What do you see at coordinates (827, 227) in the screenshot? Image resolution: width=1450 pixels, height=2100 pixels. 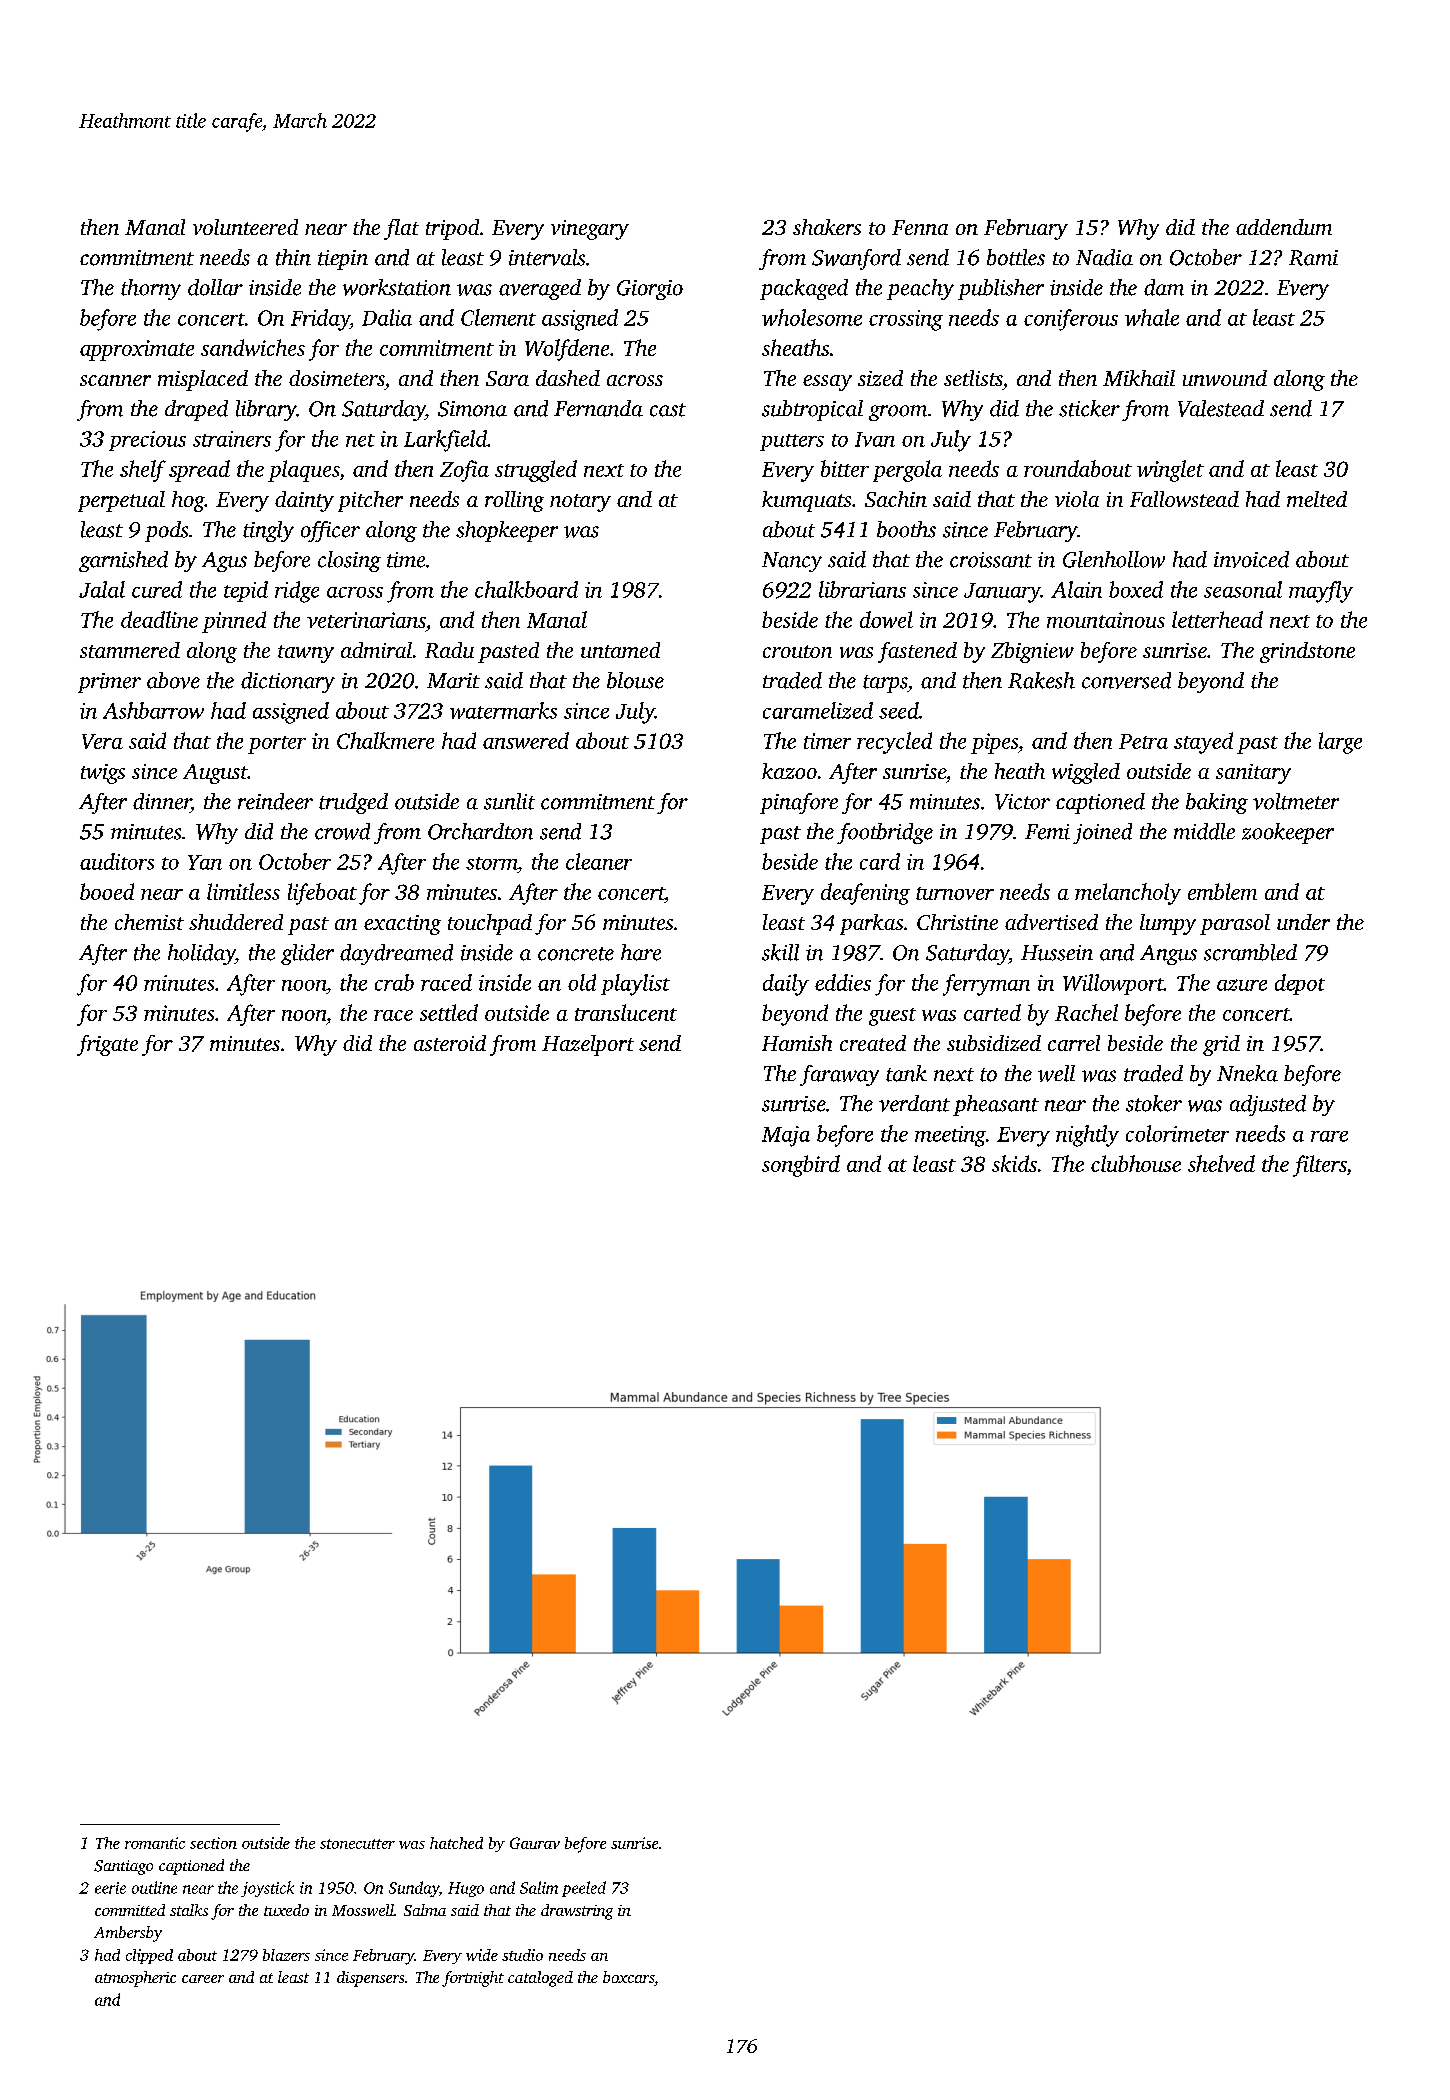 I see `shakers` at bounding box center [827, 227].
